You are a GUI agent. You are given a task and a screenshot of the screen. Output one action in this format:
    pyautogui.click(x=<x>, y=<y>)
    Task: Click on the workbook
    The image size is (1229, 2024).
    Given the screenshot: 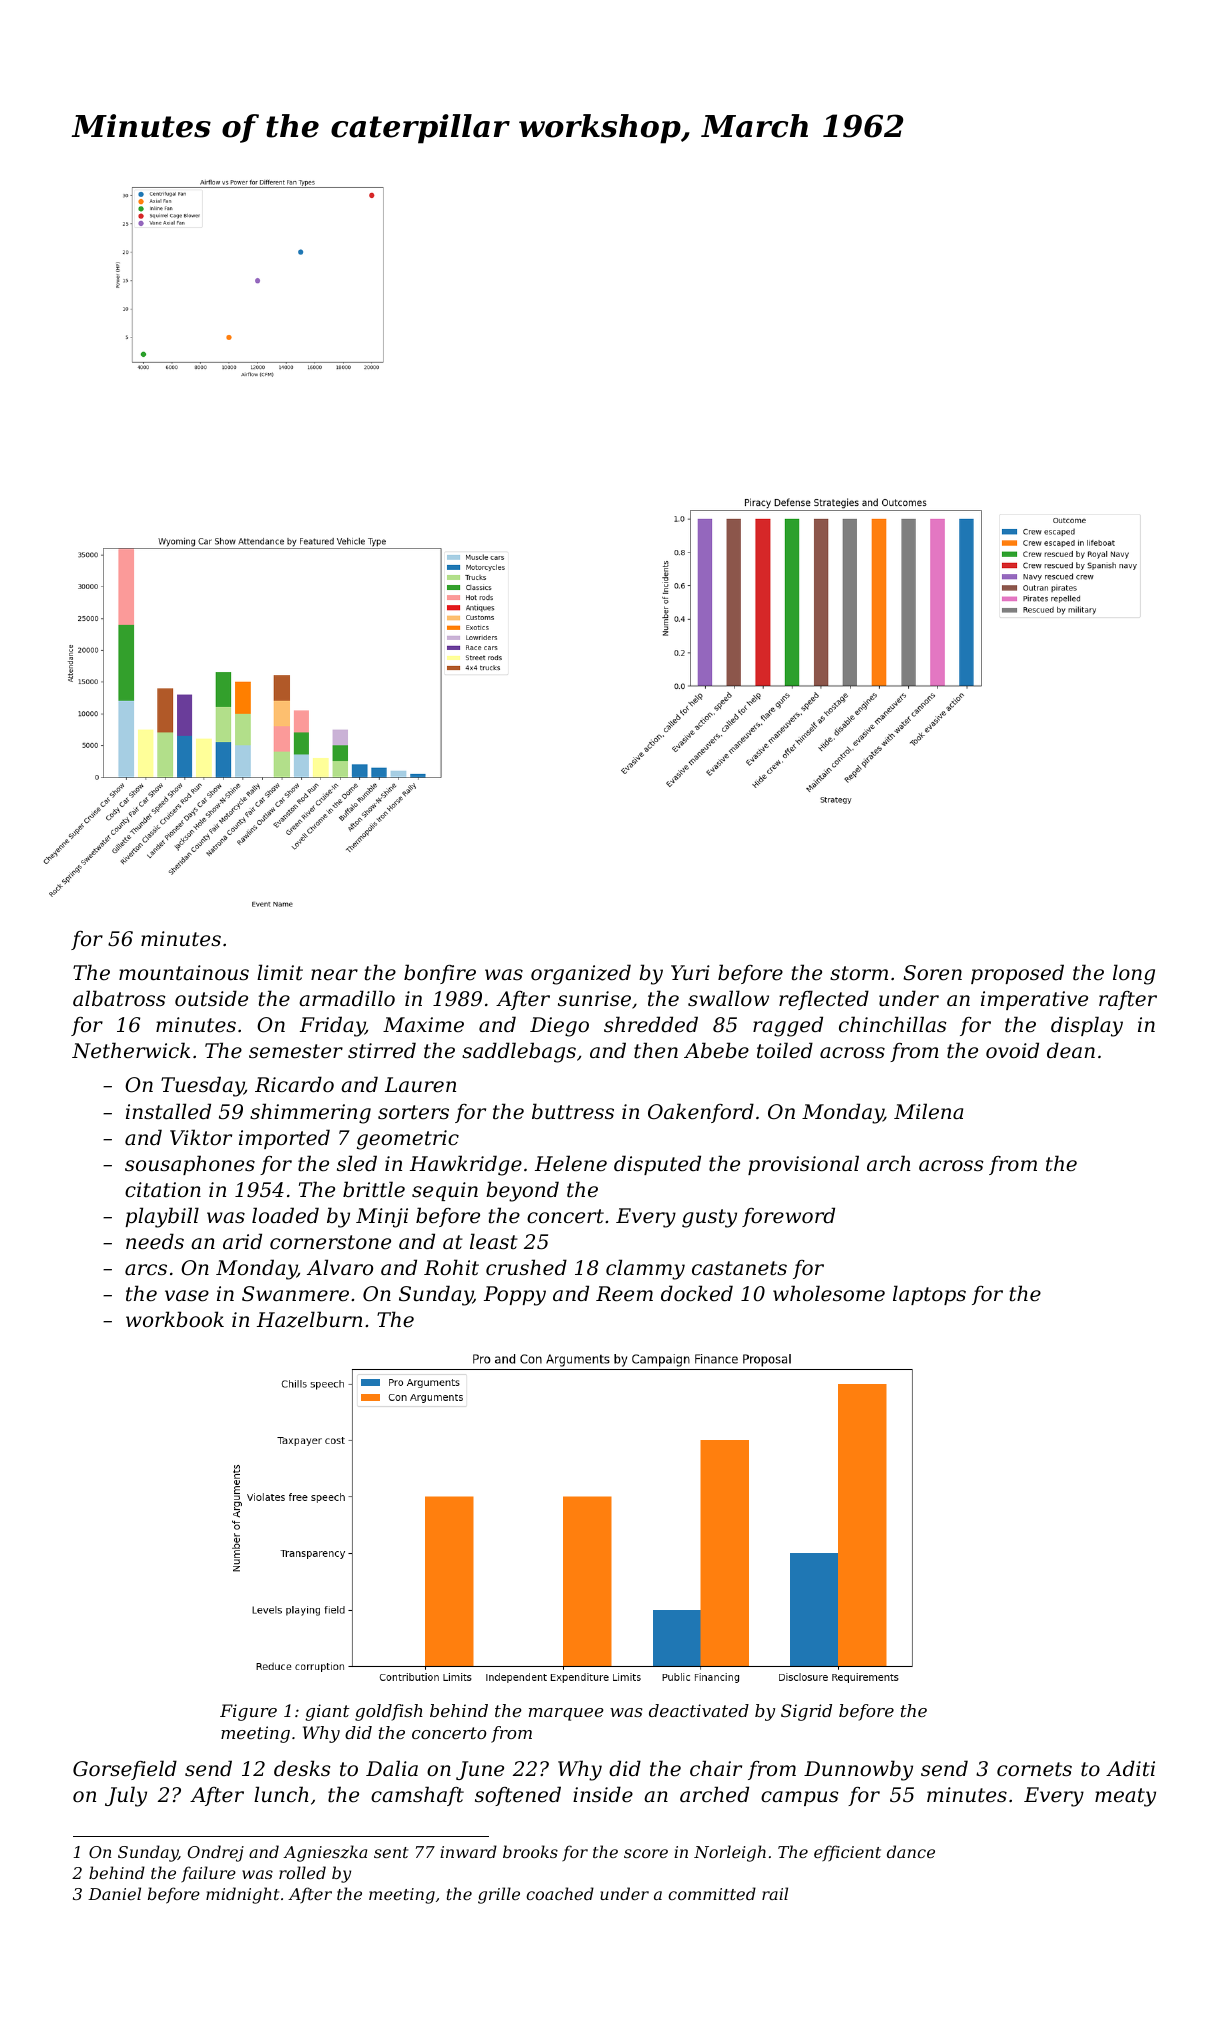 What is the action you would take?
    pyautogui.click(x=175, y=1319)
